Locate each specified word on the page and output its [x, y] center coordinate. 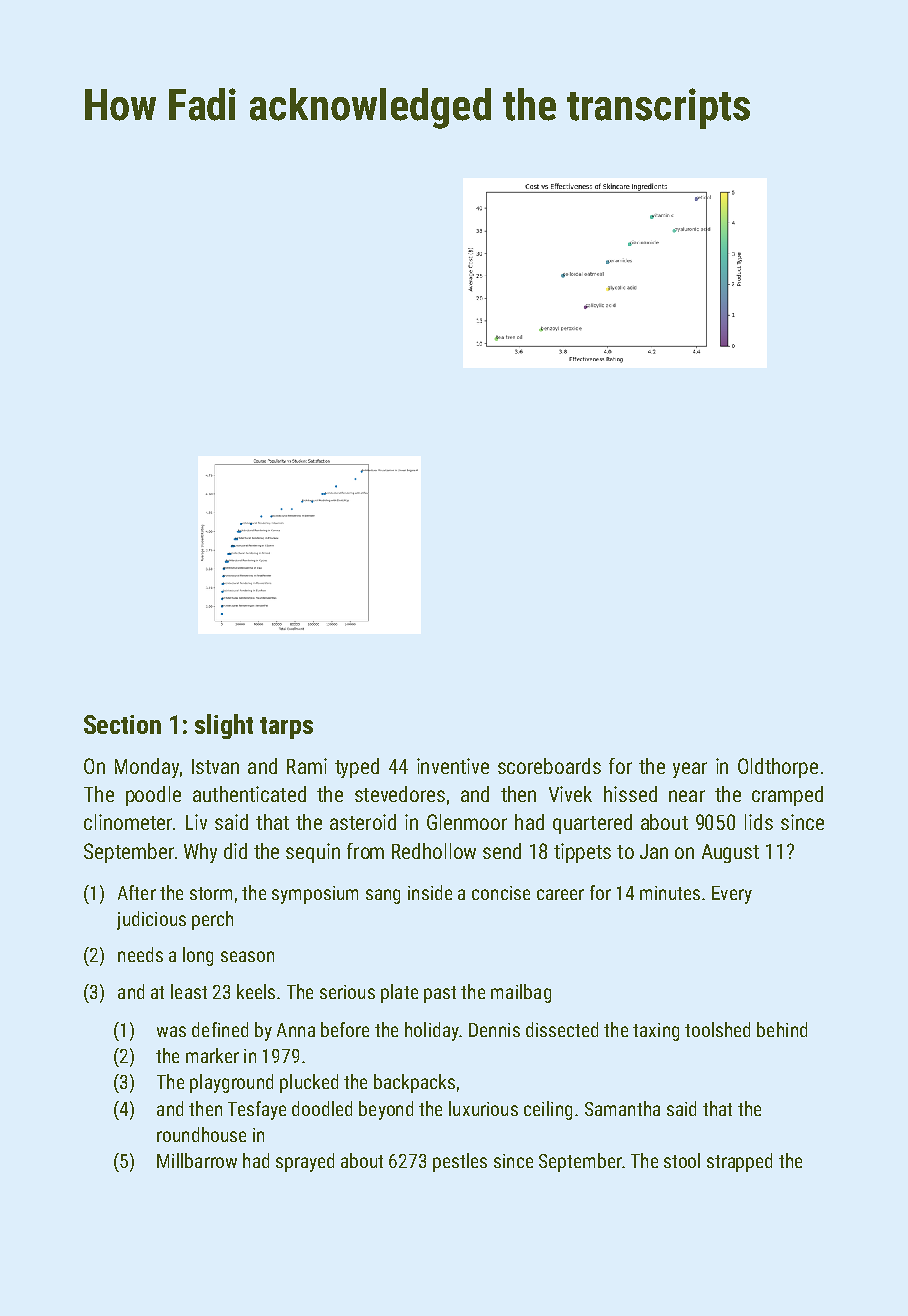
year [690, 770]
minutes [670, 893]
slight [224, 726]
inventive [453, 766]
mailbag [521, 993]
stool [682, 1160]
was [171, 1031]
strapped [739, 1162]
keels [256, 991]
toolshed [717, 1029]
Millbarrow [197, 1160]
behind [782, 1029]
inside [430, 892]
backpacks [414, 1083]
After [137, 892]
